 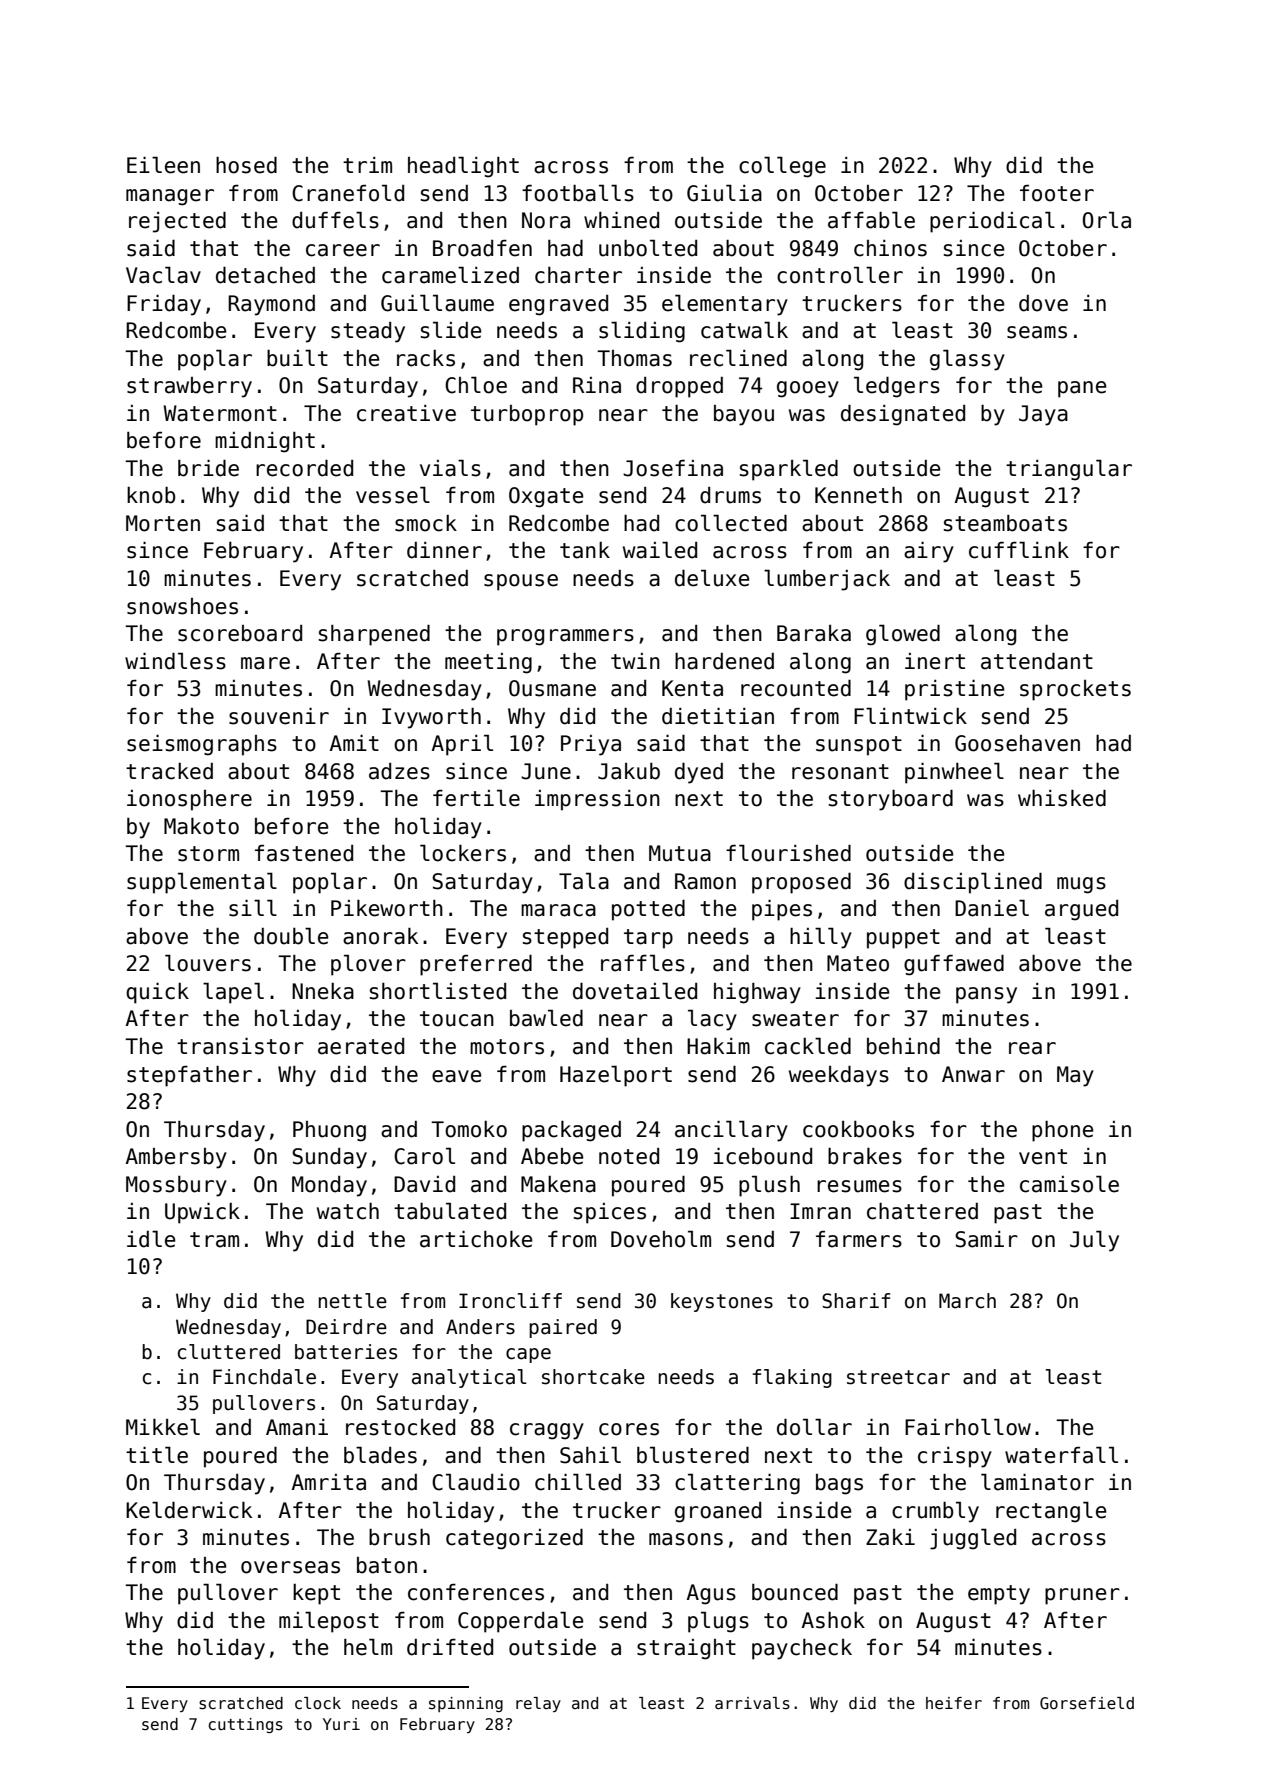 I want to click on Broadfen, so click(x=482, y=248).
